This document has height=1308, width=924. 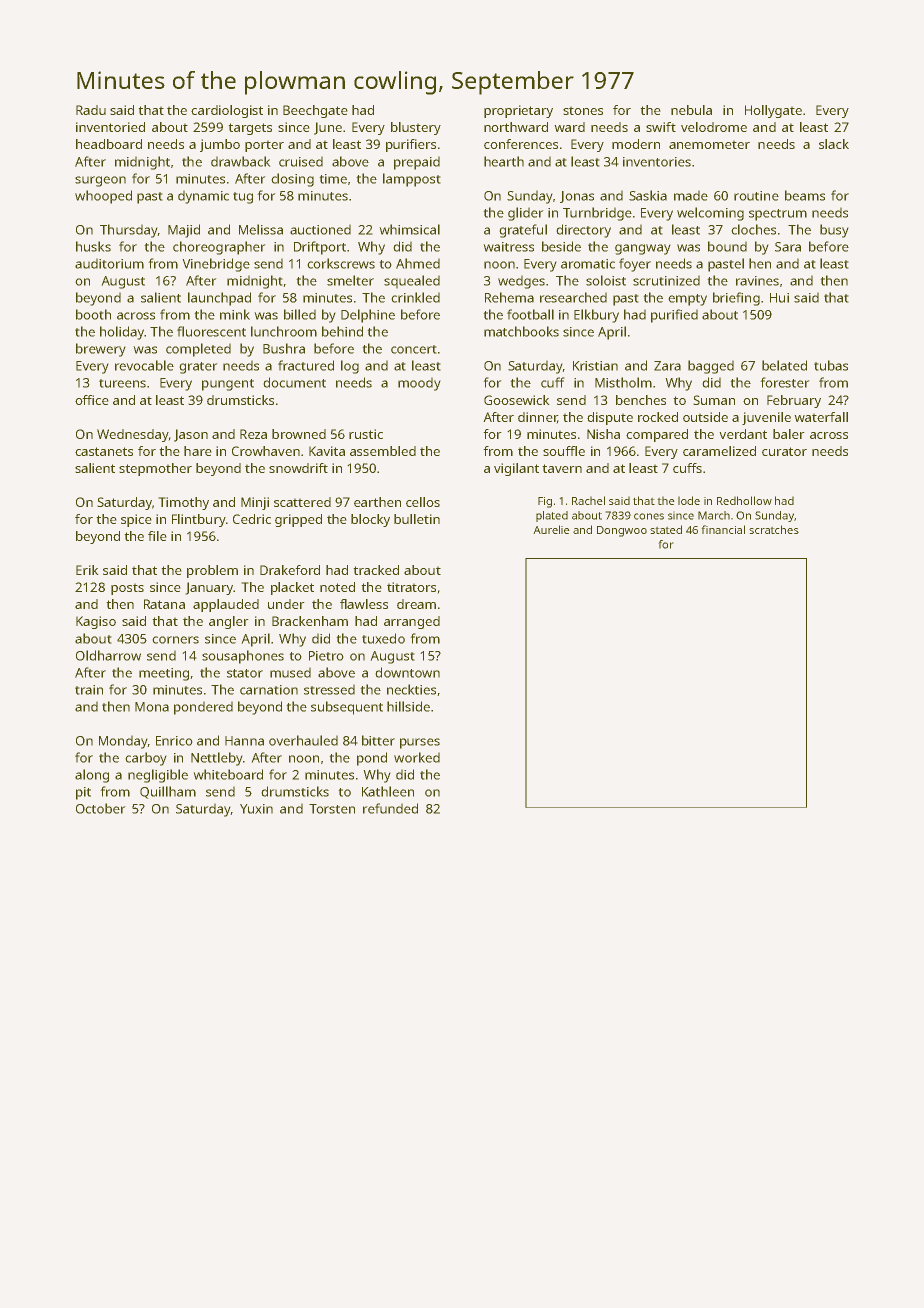 What do you see at coordinates (779, 298) in the document?
I see `Hui` at bounding box center [779, 298].
